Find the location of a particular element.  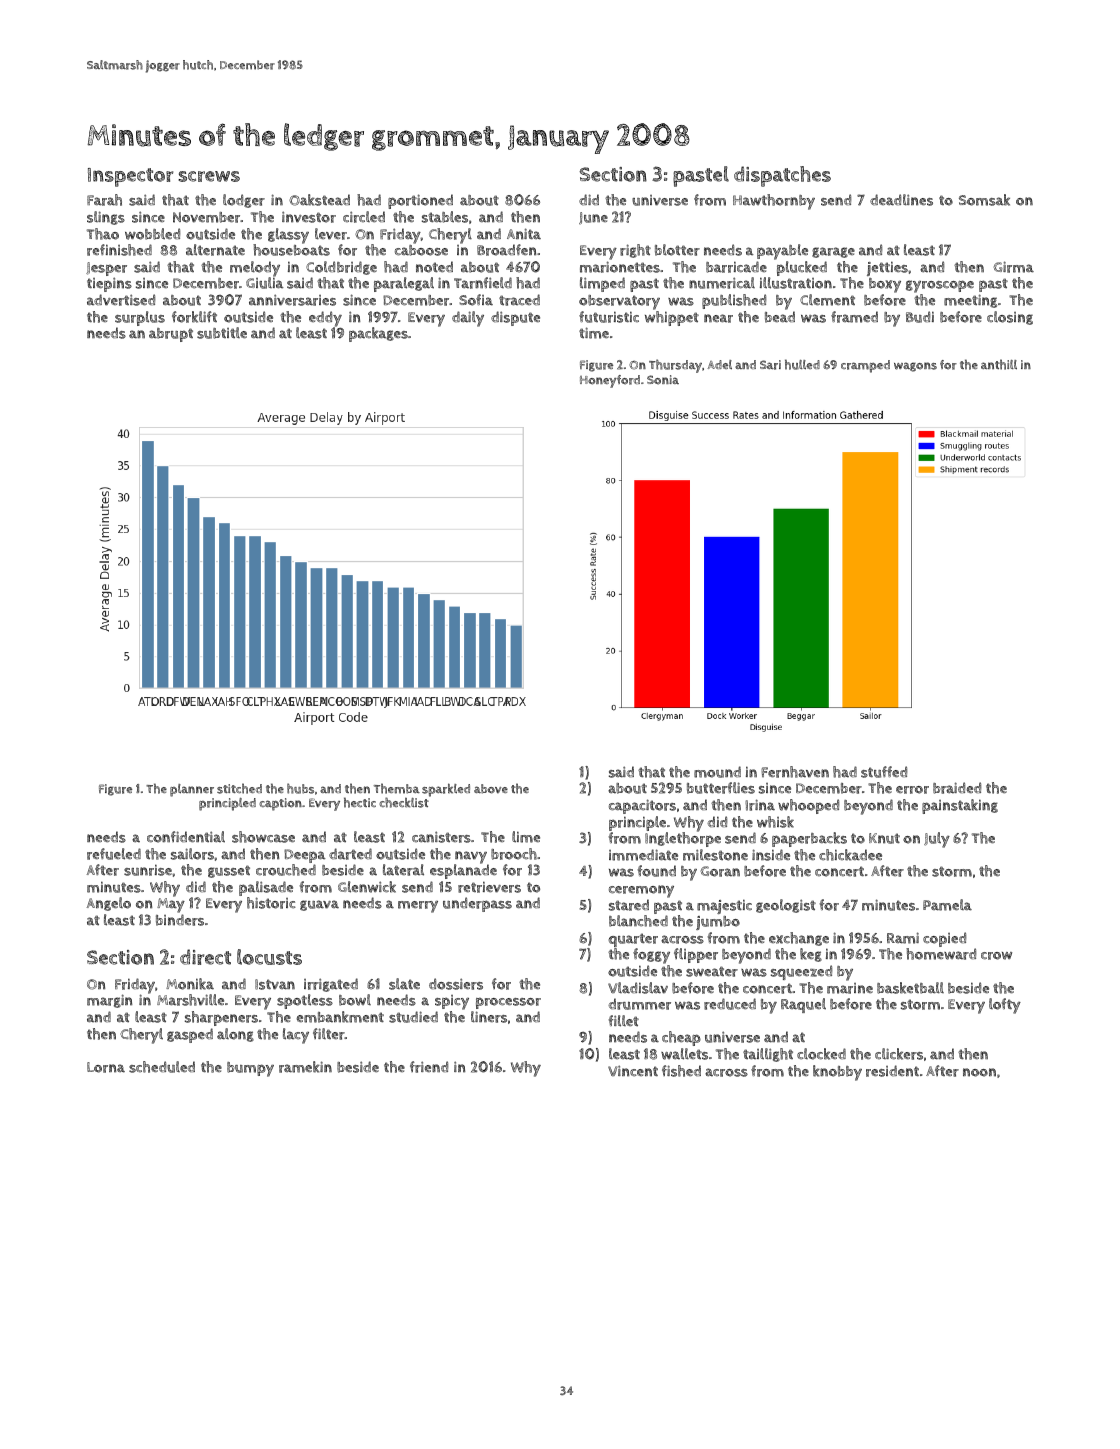

liners is located at coordinates (489, 1017).
